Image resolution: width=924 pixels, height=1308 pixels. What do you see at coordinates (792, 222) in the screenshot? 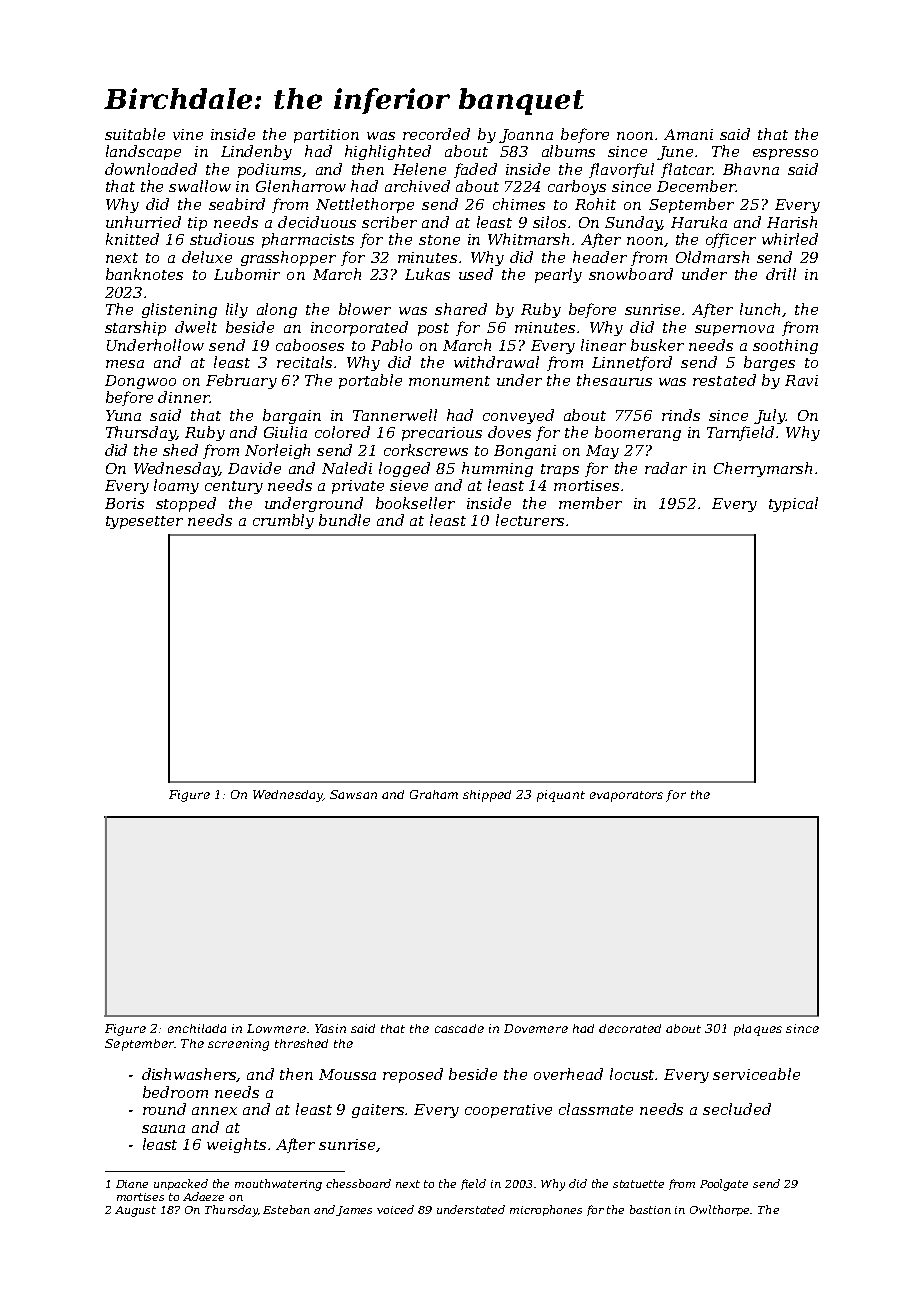
I see `Harish` at bounding box center [792, 222].
